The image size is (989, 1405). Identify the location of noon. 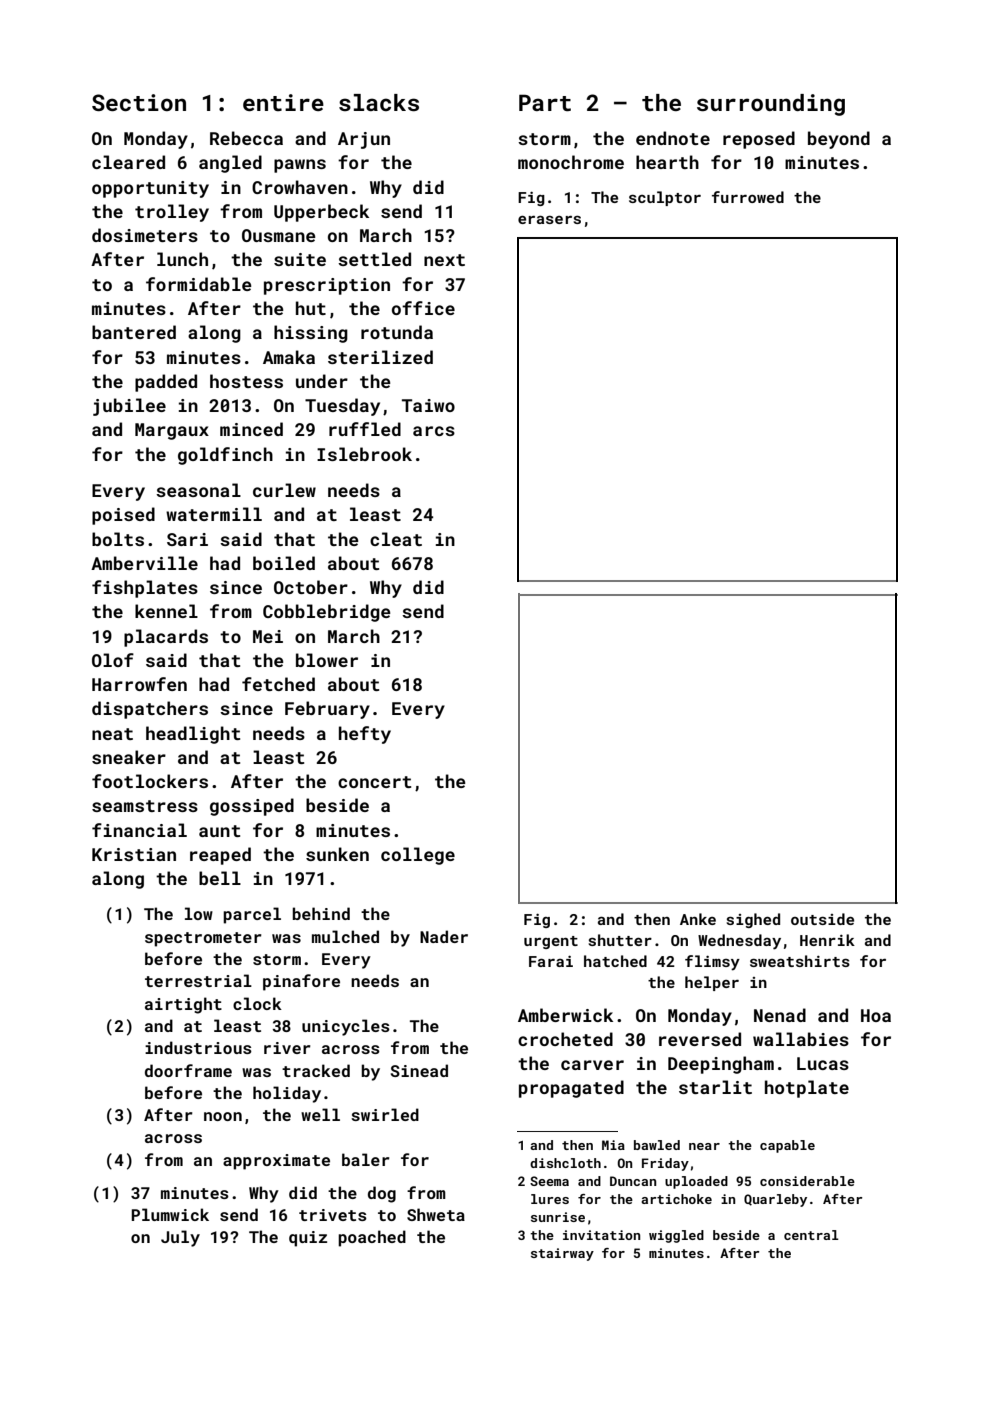
(223, 1116).
